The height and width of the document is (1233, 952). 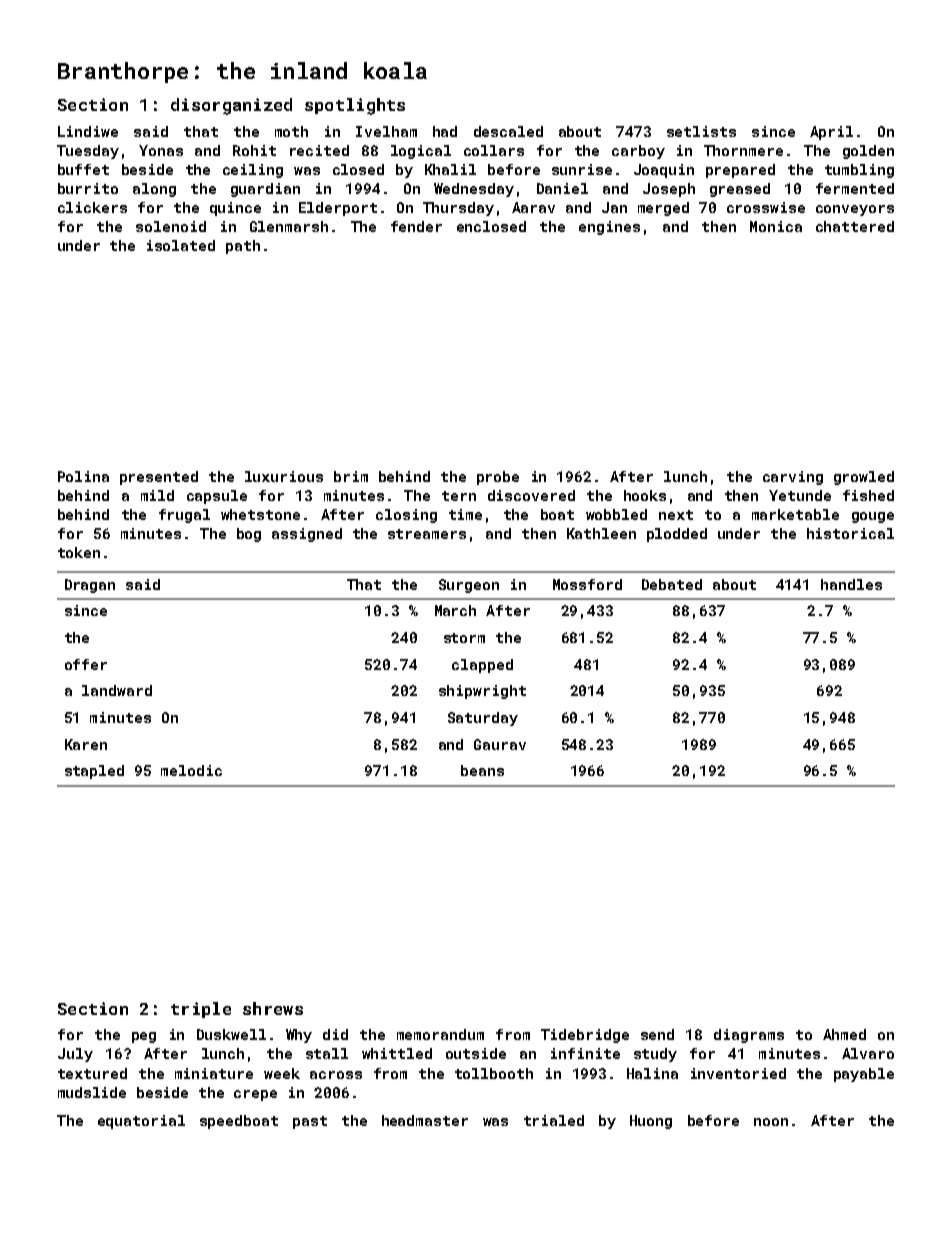 What do you see at coordinates (75, 1055) in the document?
I see `July` at bounding box center [75, 1055].
